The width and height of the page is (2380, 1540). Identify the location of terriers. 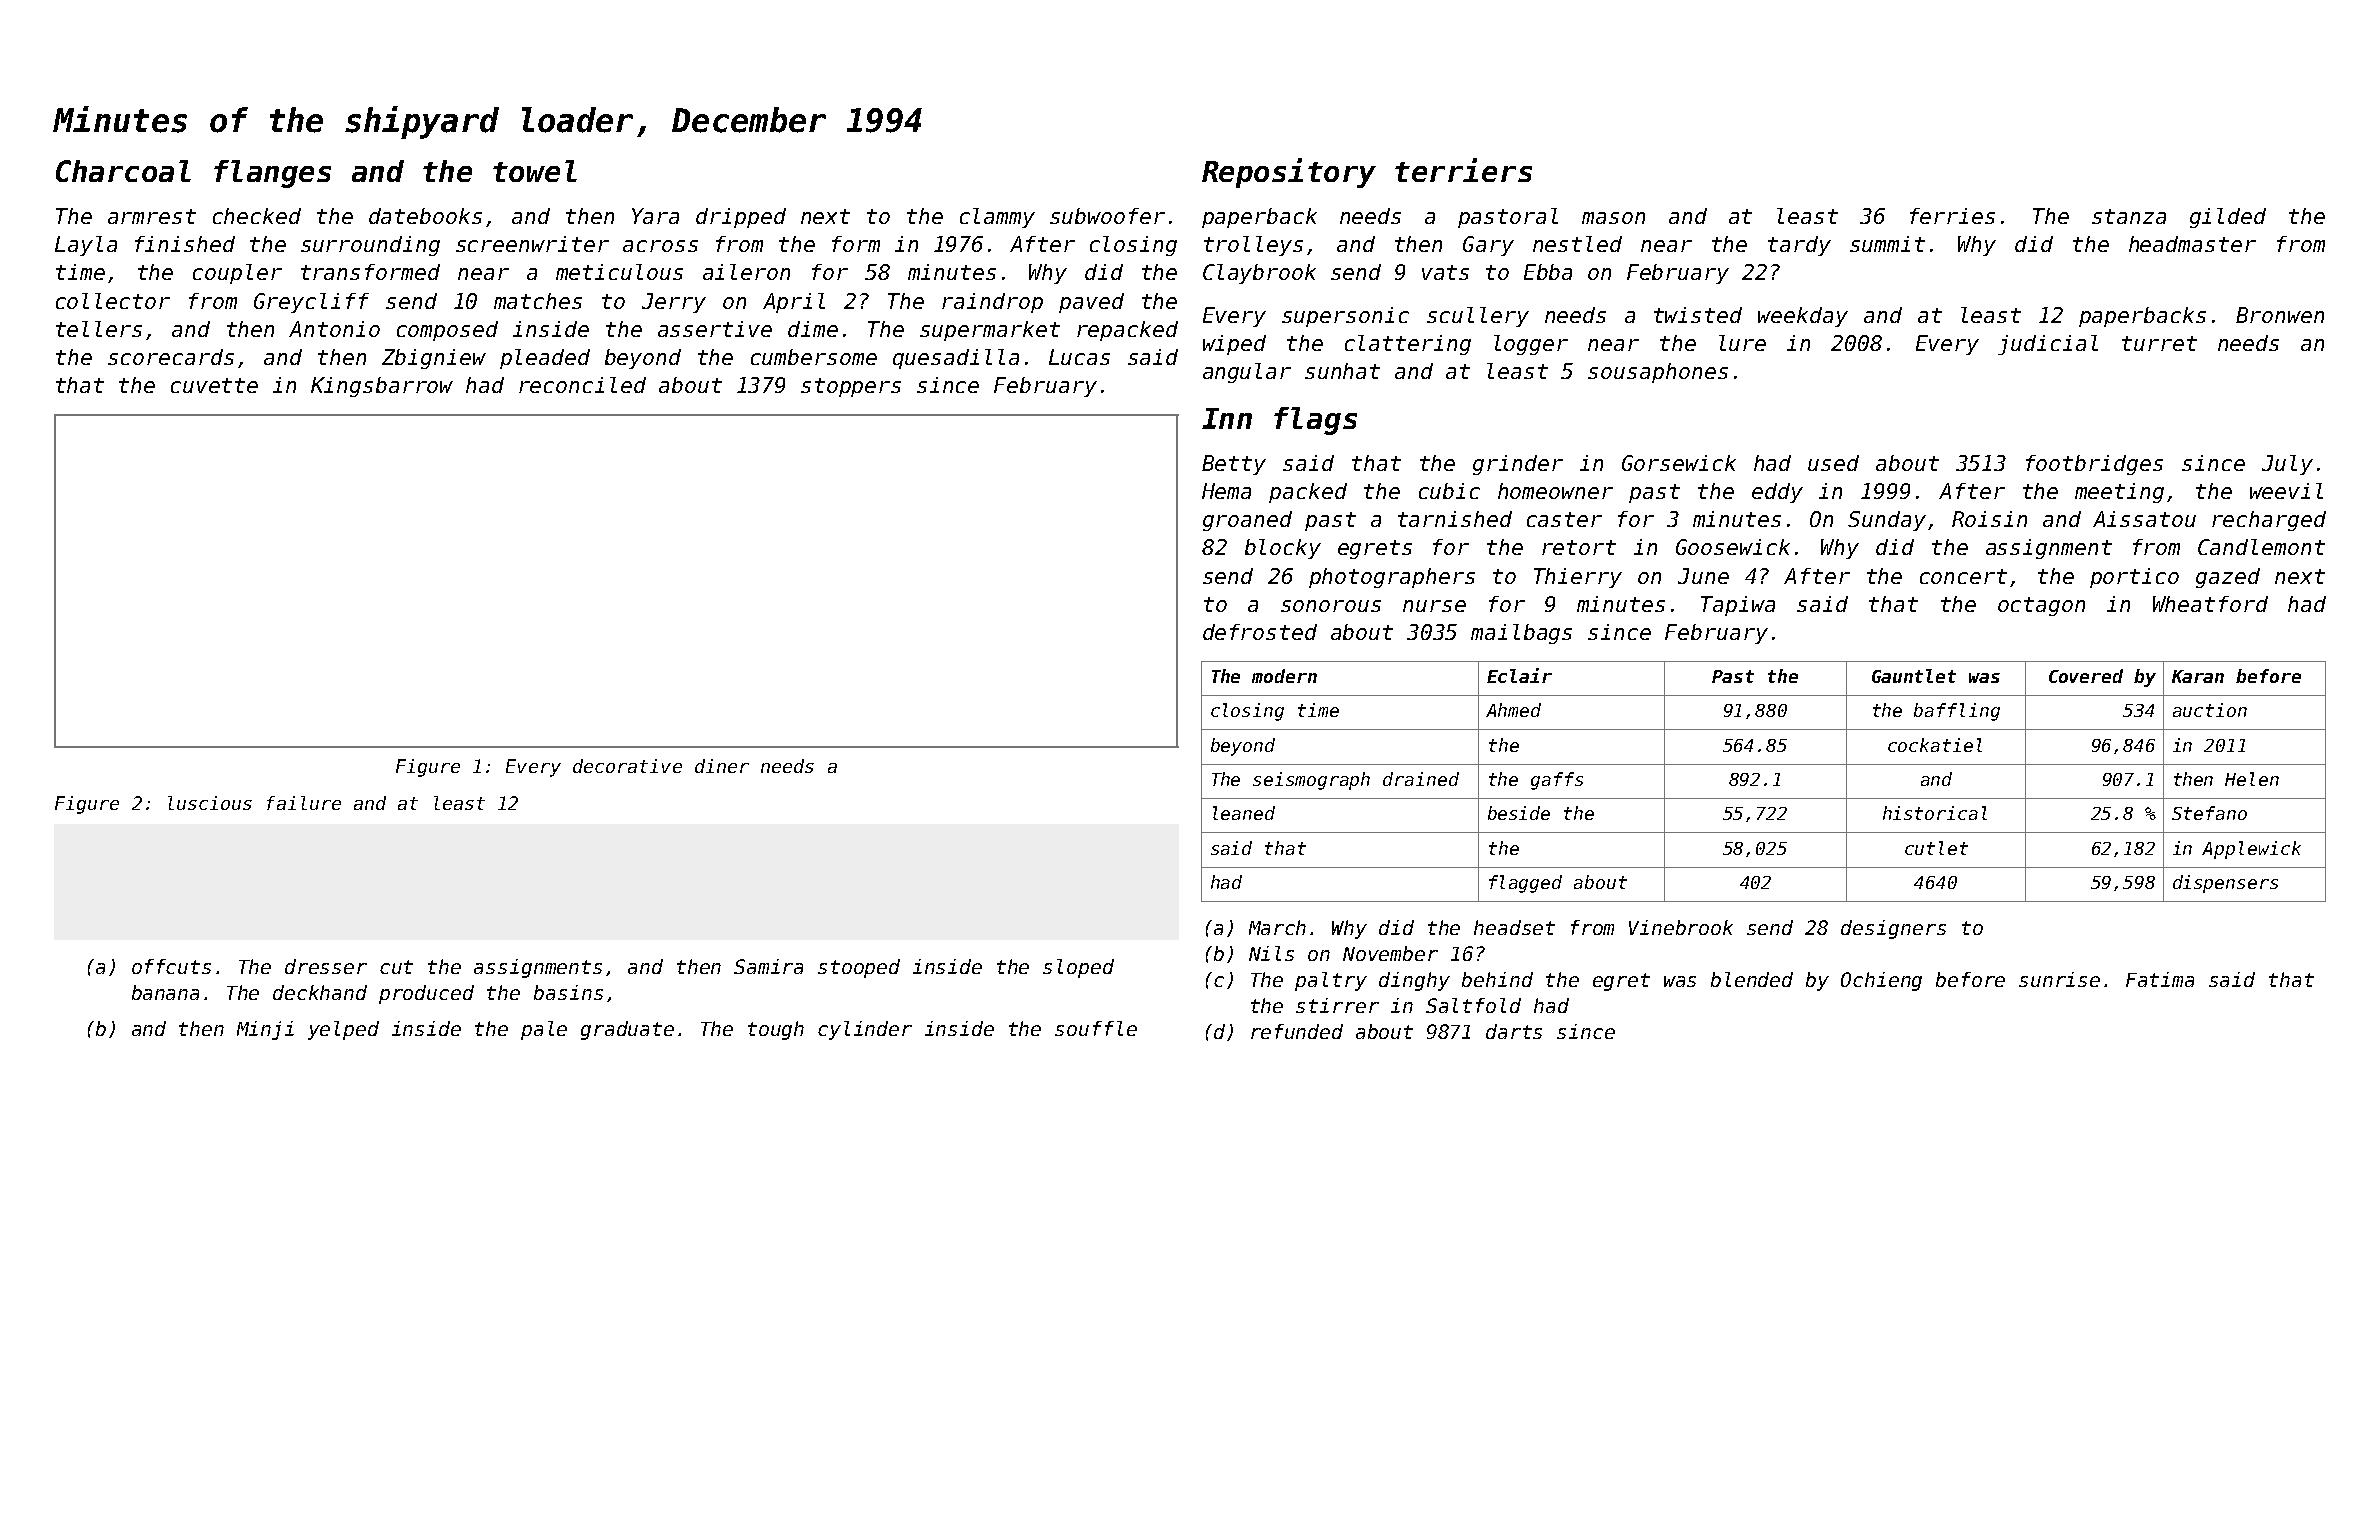
(1463, 170).
